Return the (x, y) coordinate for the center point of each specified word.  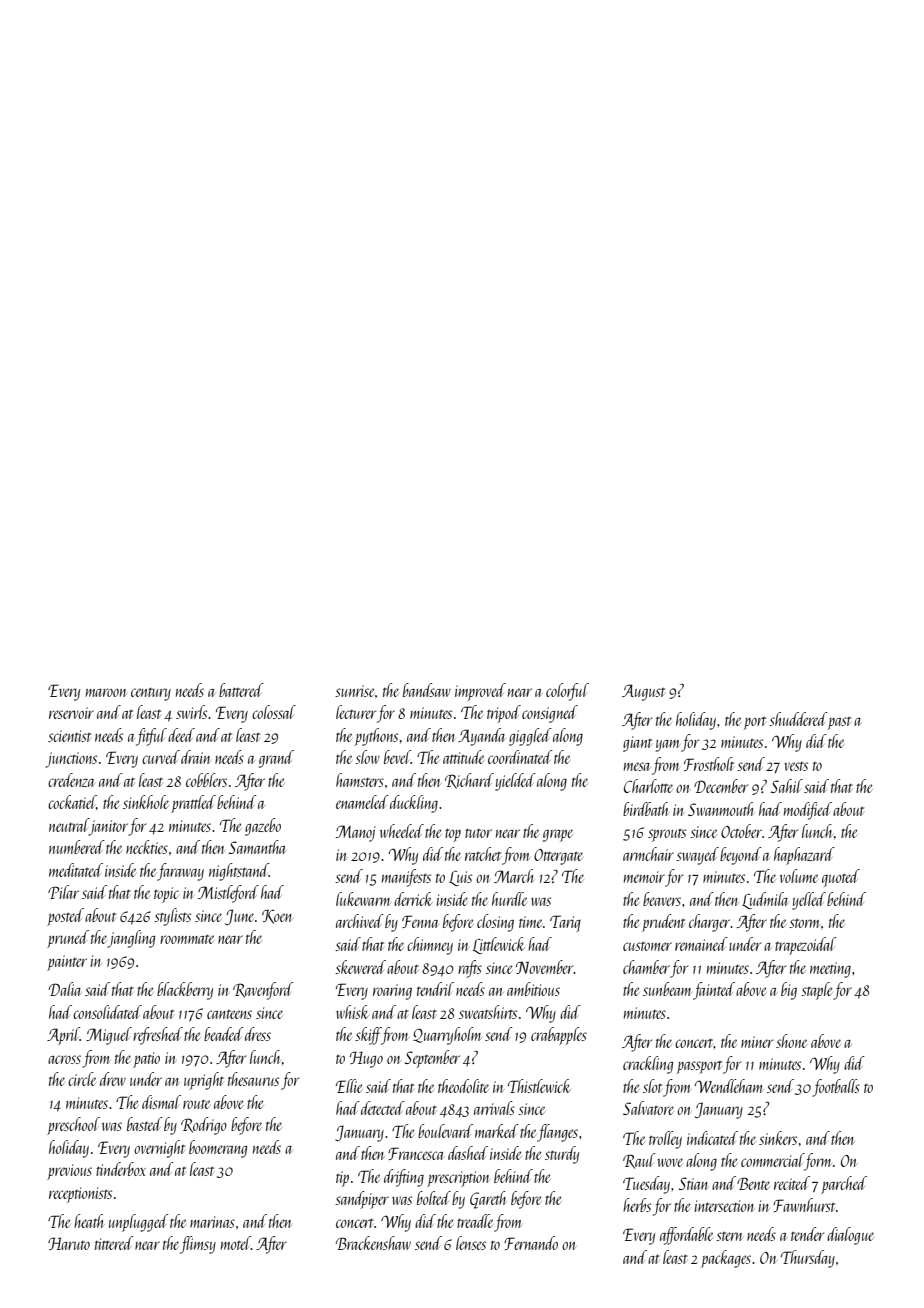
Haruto (69, 1243)
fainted (714, 991)
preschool (73, 1126)
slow (367, 757)
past (839, 723)
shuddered (798, 719)
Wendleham (728, 1086)
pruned (68, 939)
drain (196, 757)
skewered (360, 967)
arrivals (494, 1108)
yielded (515, 782)
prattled (193, 804)
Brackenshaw (373, 1243)
